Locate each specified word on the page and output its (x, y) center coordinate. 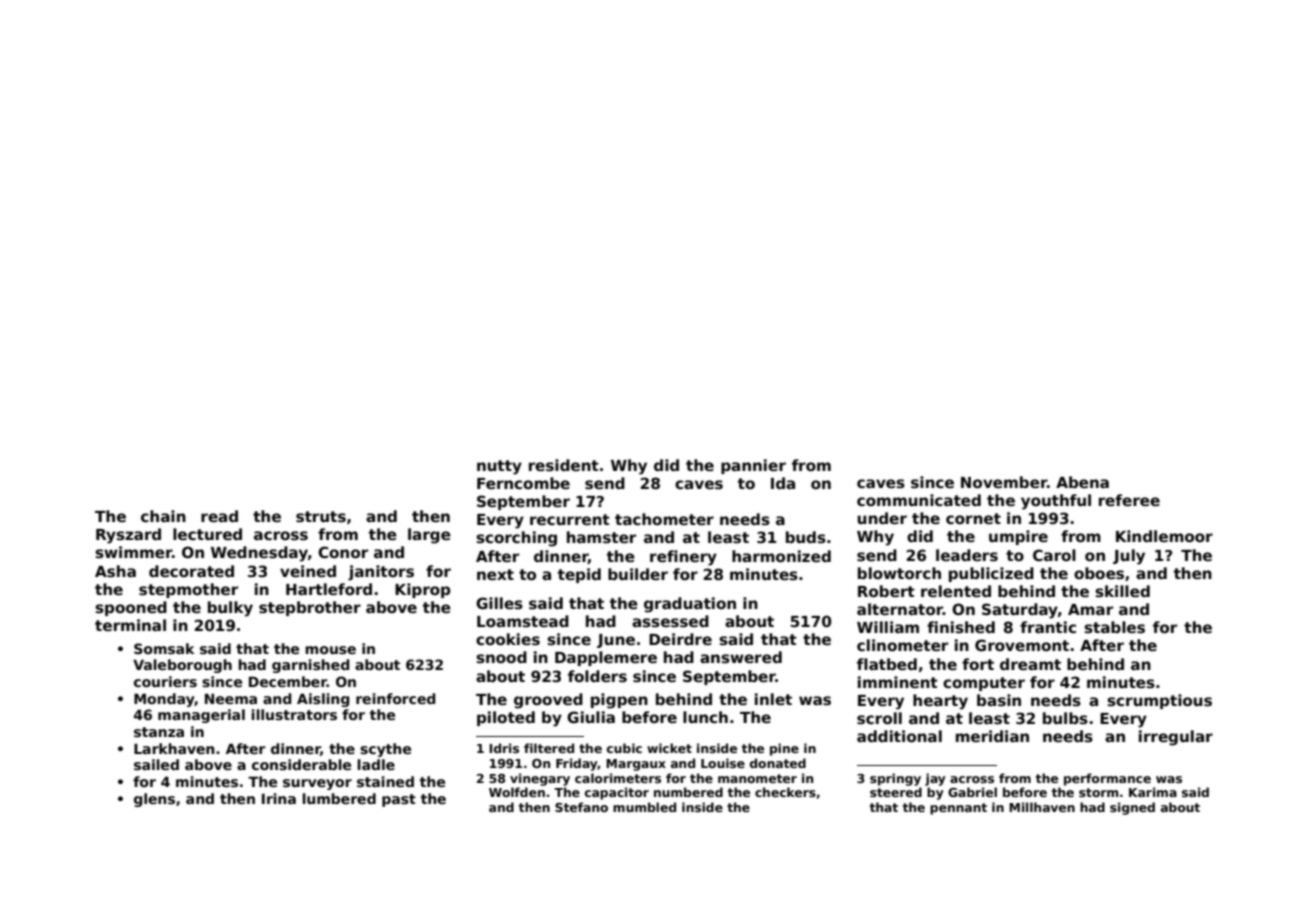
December (288, 681)
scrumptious (1159, 701)
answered (741, 657)
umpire (1018, 537)
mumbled (644, 807)
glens (154, 800)
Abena (1082, 482)
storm (1098, 792)
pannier (753, 466)
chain (163, 516)
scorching (516, 539)
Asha (115, 571)
